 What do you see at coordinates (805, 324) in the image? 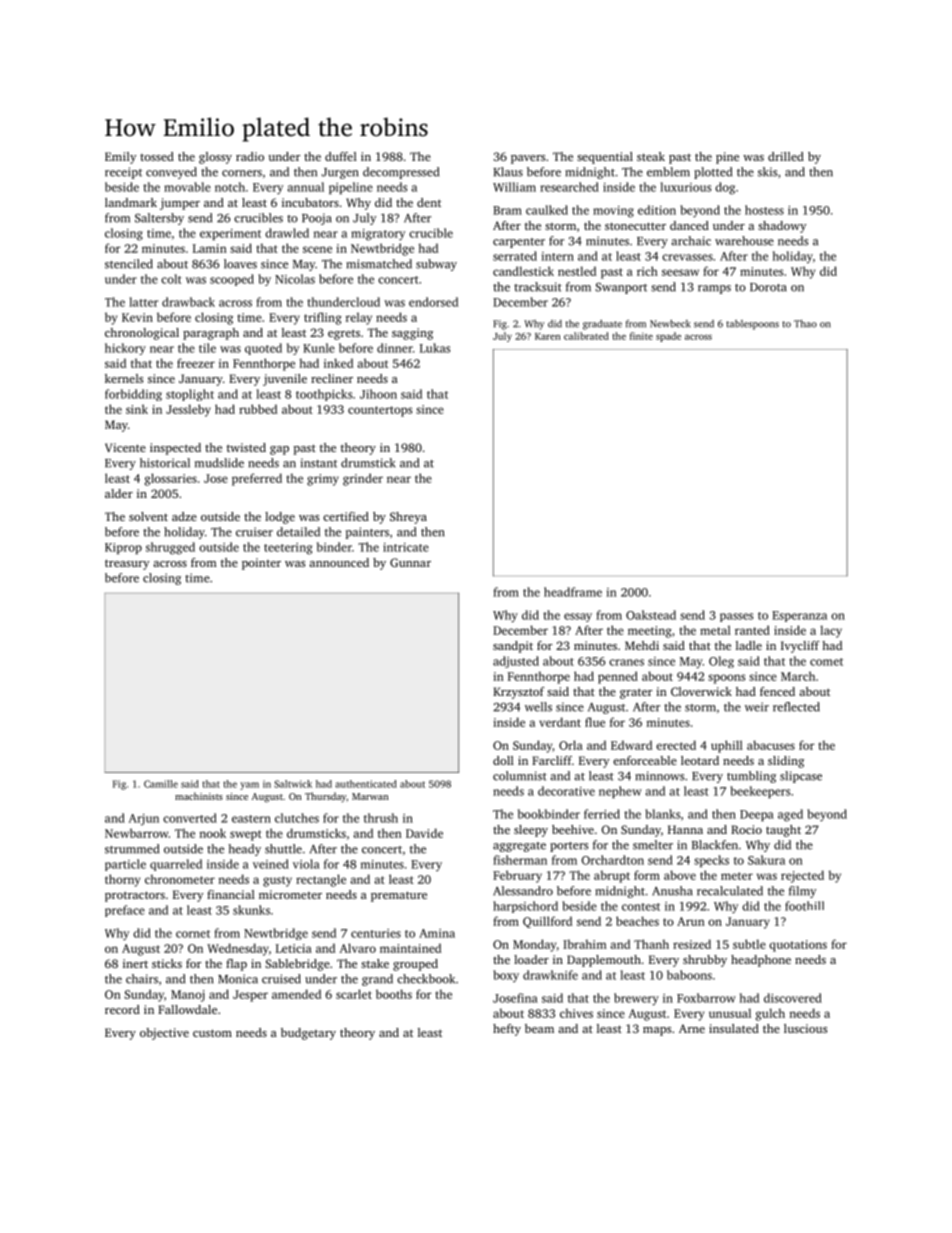
I see `Thao` at bounding box center [805, 324].
